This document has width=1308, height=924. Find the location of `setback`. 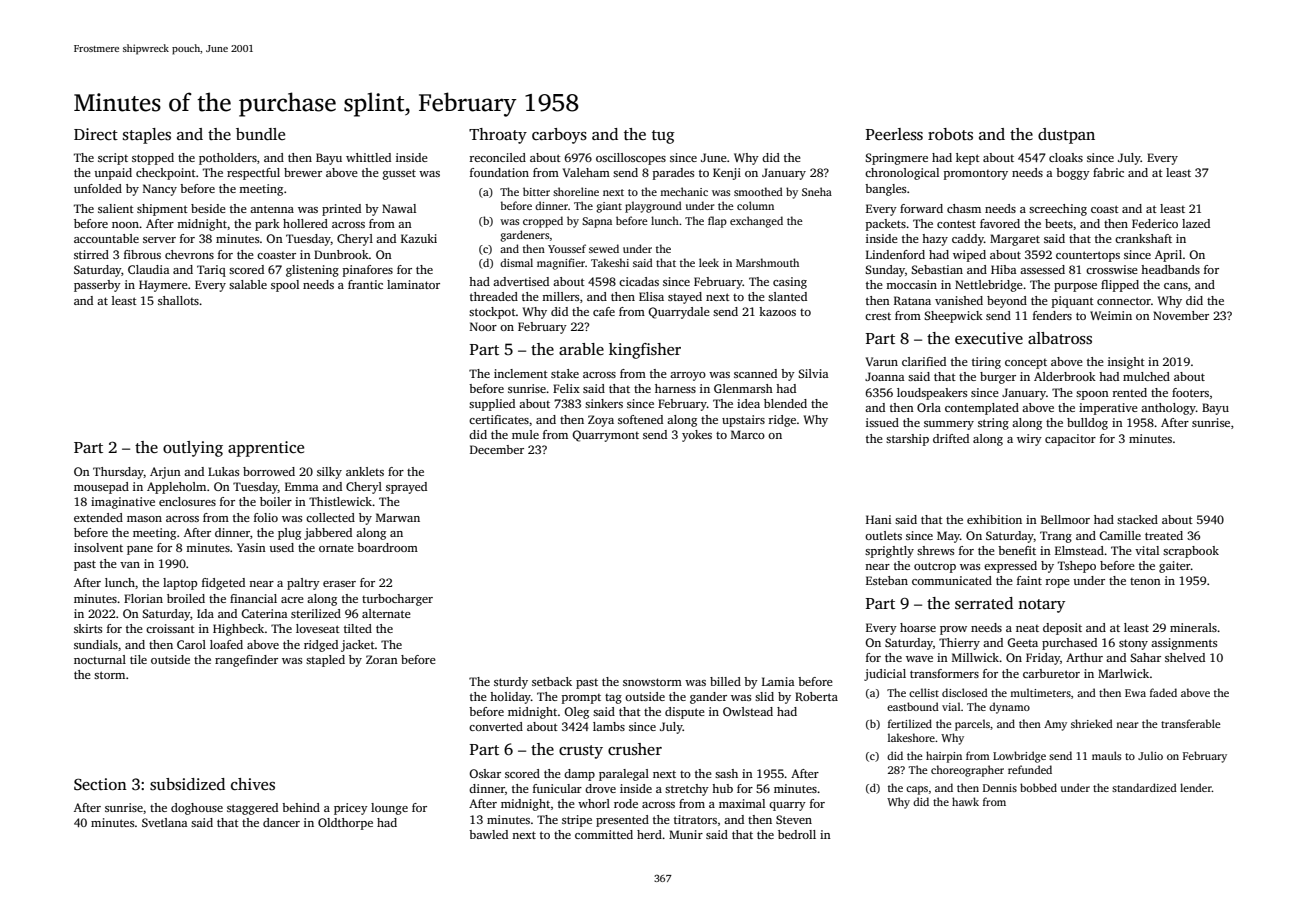

setback is located at coordinates (552, 681).
